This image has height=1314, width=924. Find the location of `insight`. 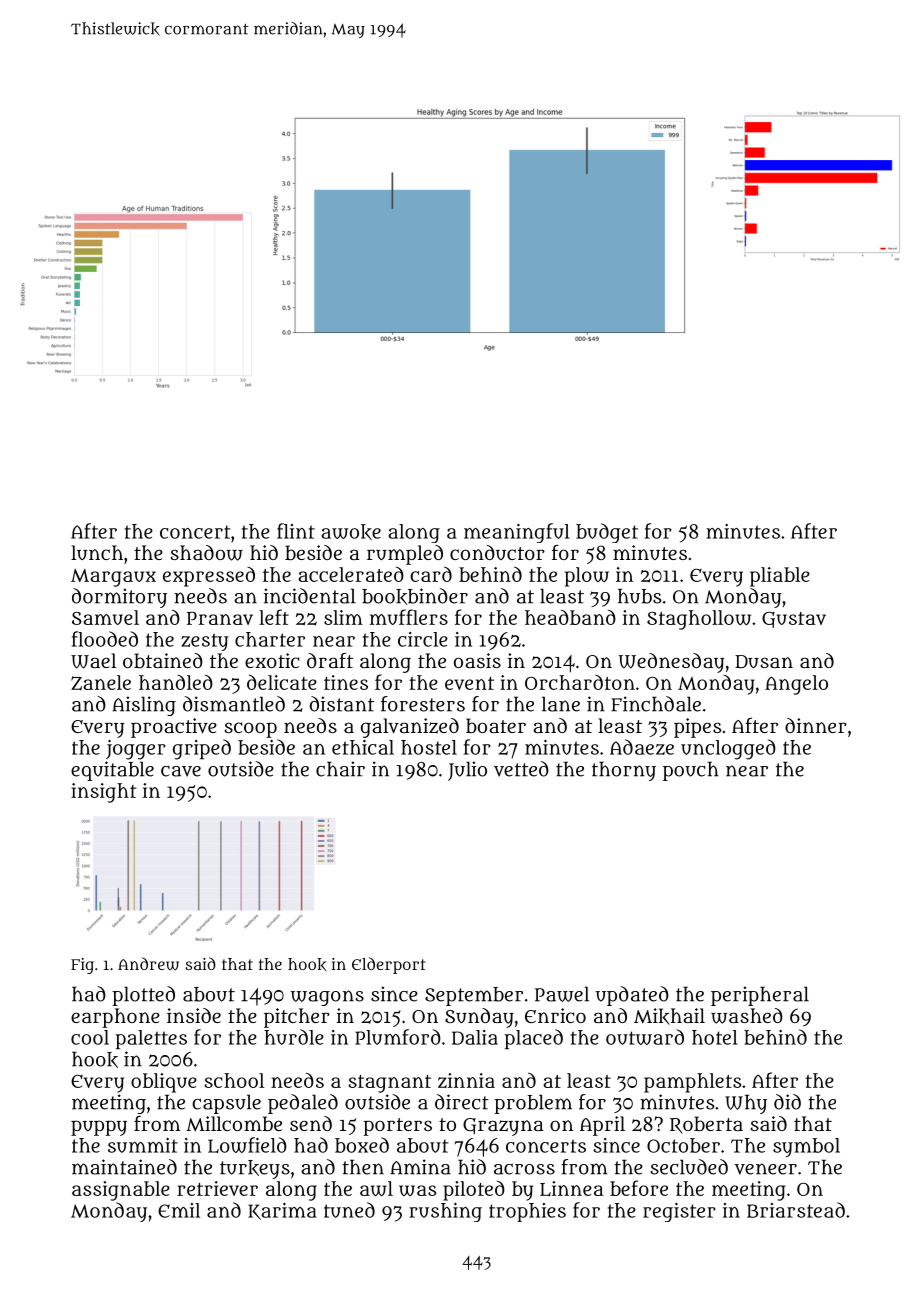

insight is located at coordinates (104, 793).
